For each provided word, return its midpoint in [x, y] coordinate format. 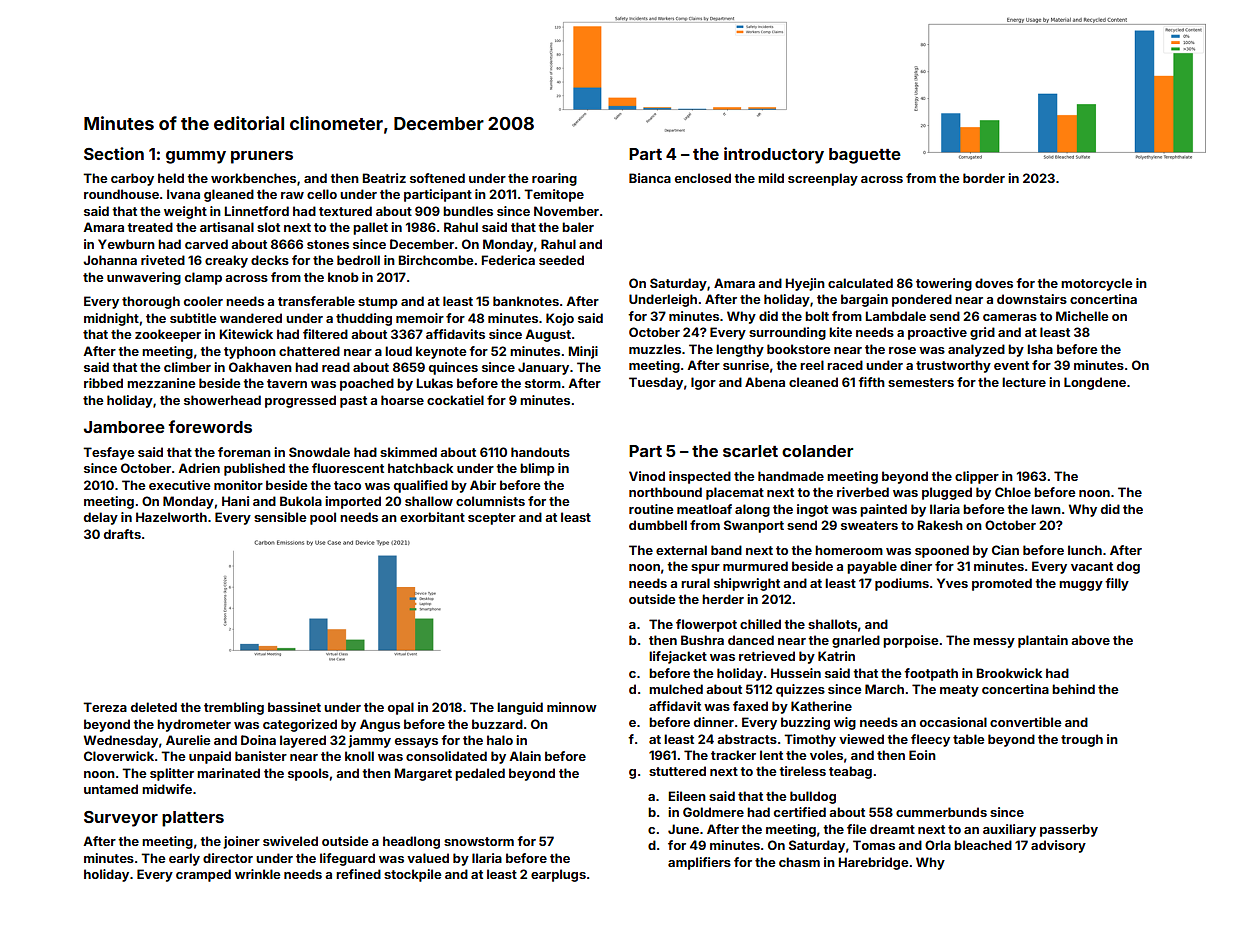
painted [883, 510]
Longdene [1095, 383]
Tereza [105, 707]
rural [695, 583]
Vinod [647, 476]
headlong [411, 842]
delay [101, 518]
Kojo [560, 319]
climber [187, 367]
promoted [1002, 584]
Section [114, 153]
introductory [774, 155]
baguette [865, 156]
